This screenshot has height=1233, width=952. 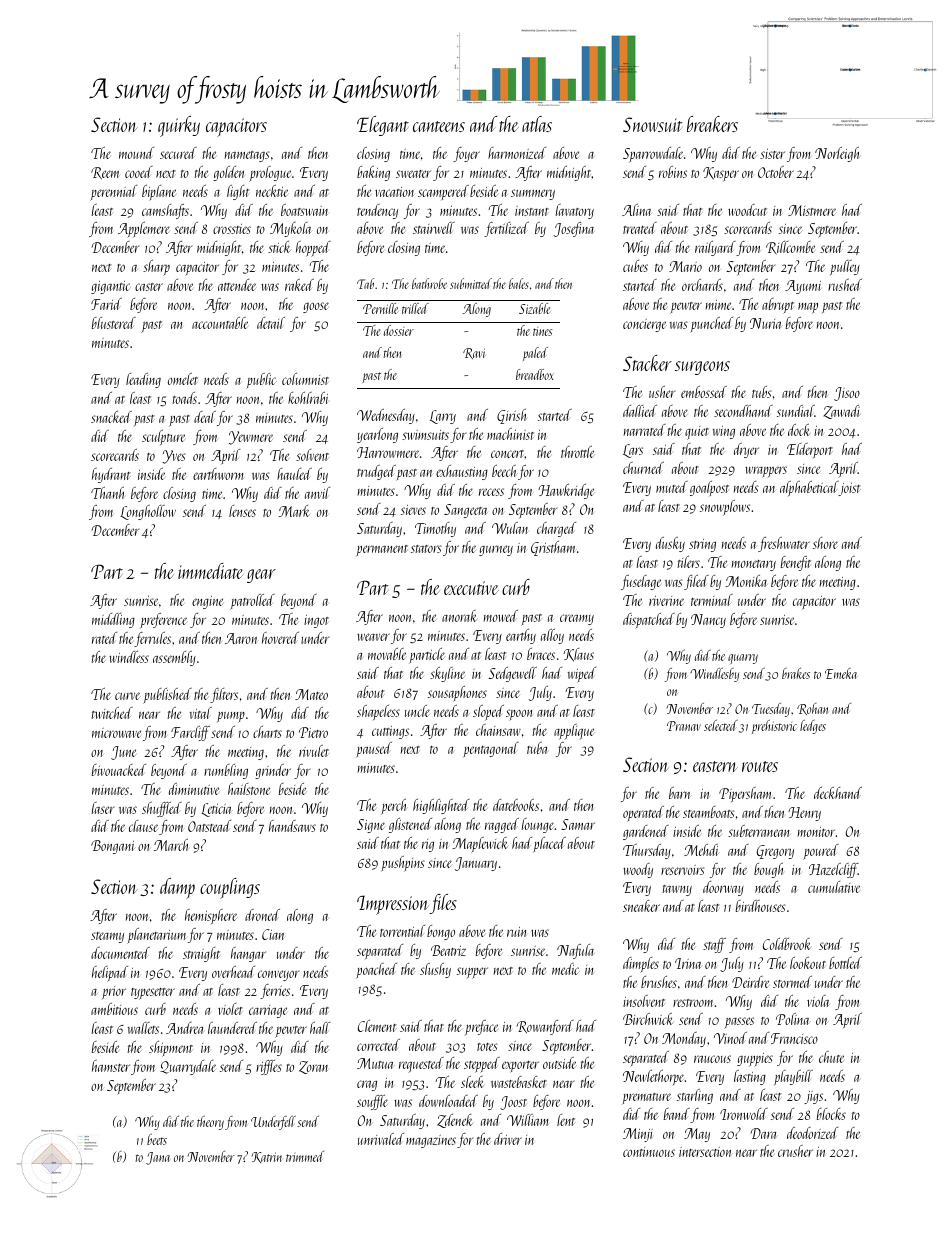 What do you see at coordinates (702, 545) in the screenshot?
I see `string` at bounding box center [702, 545].
